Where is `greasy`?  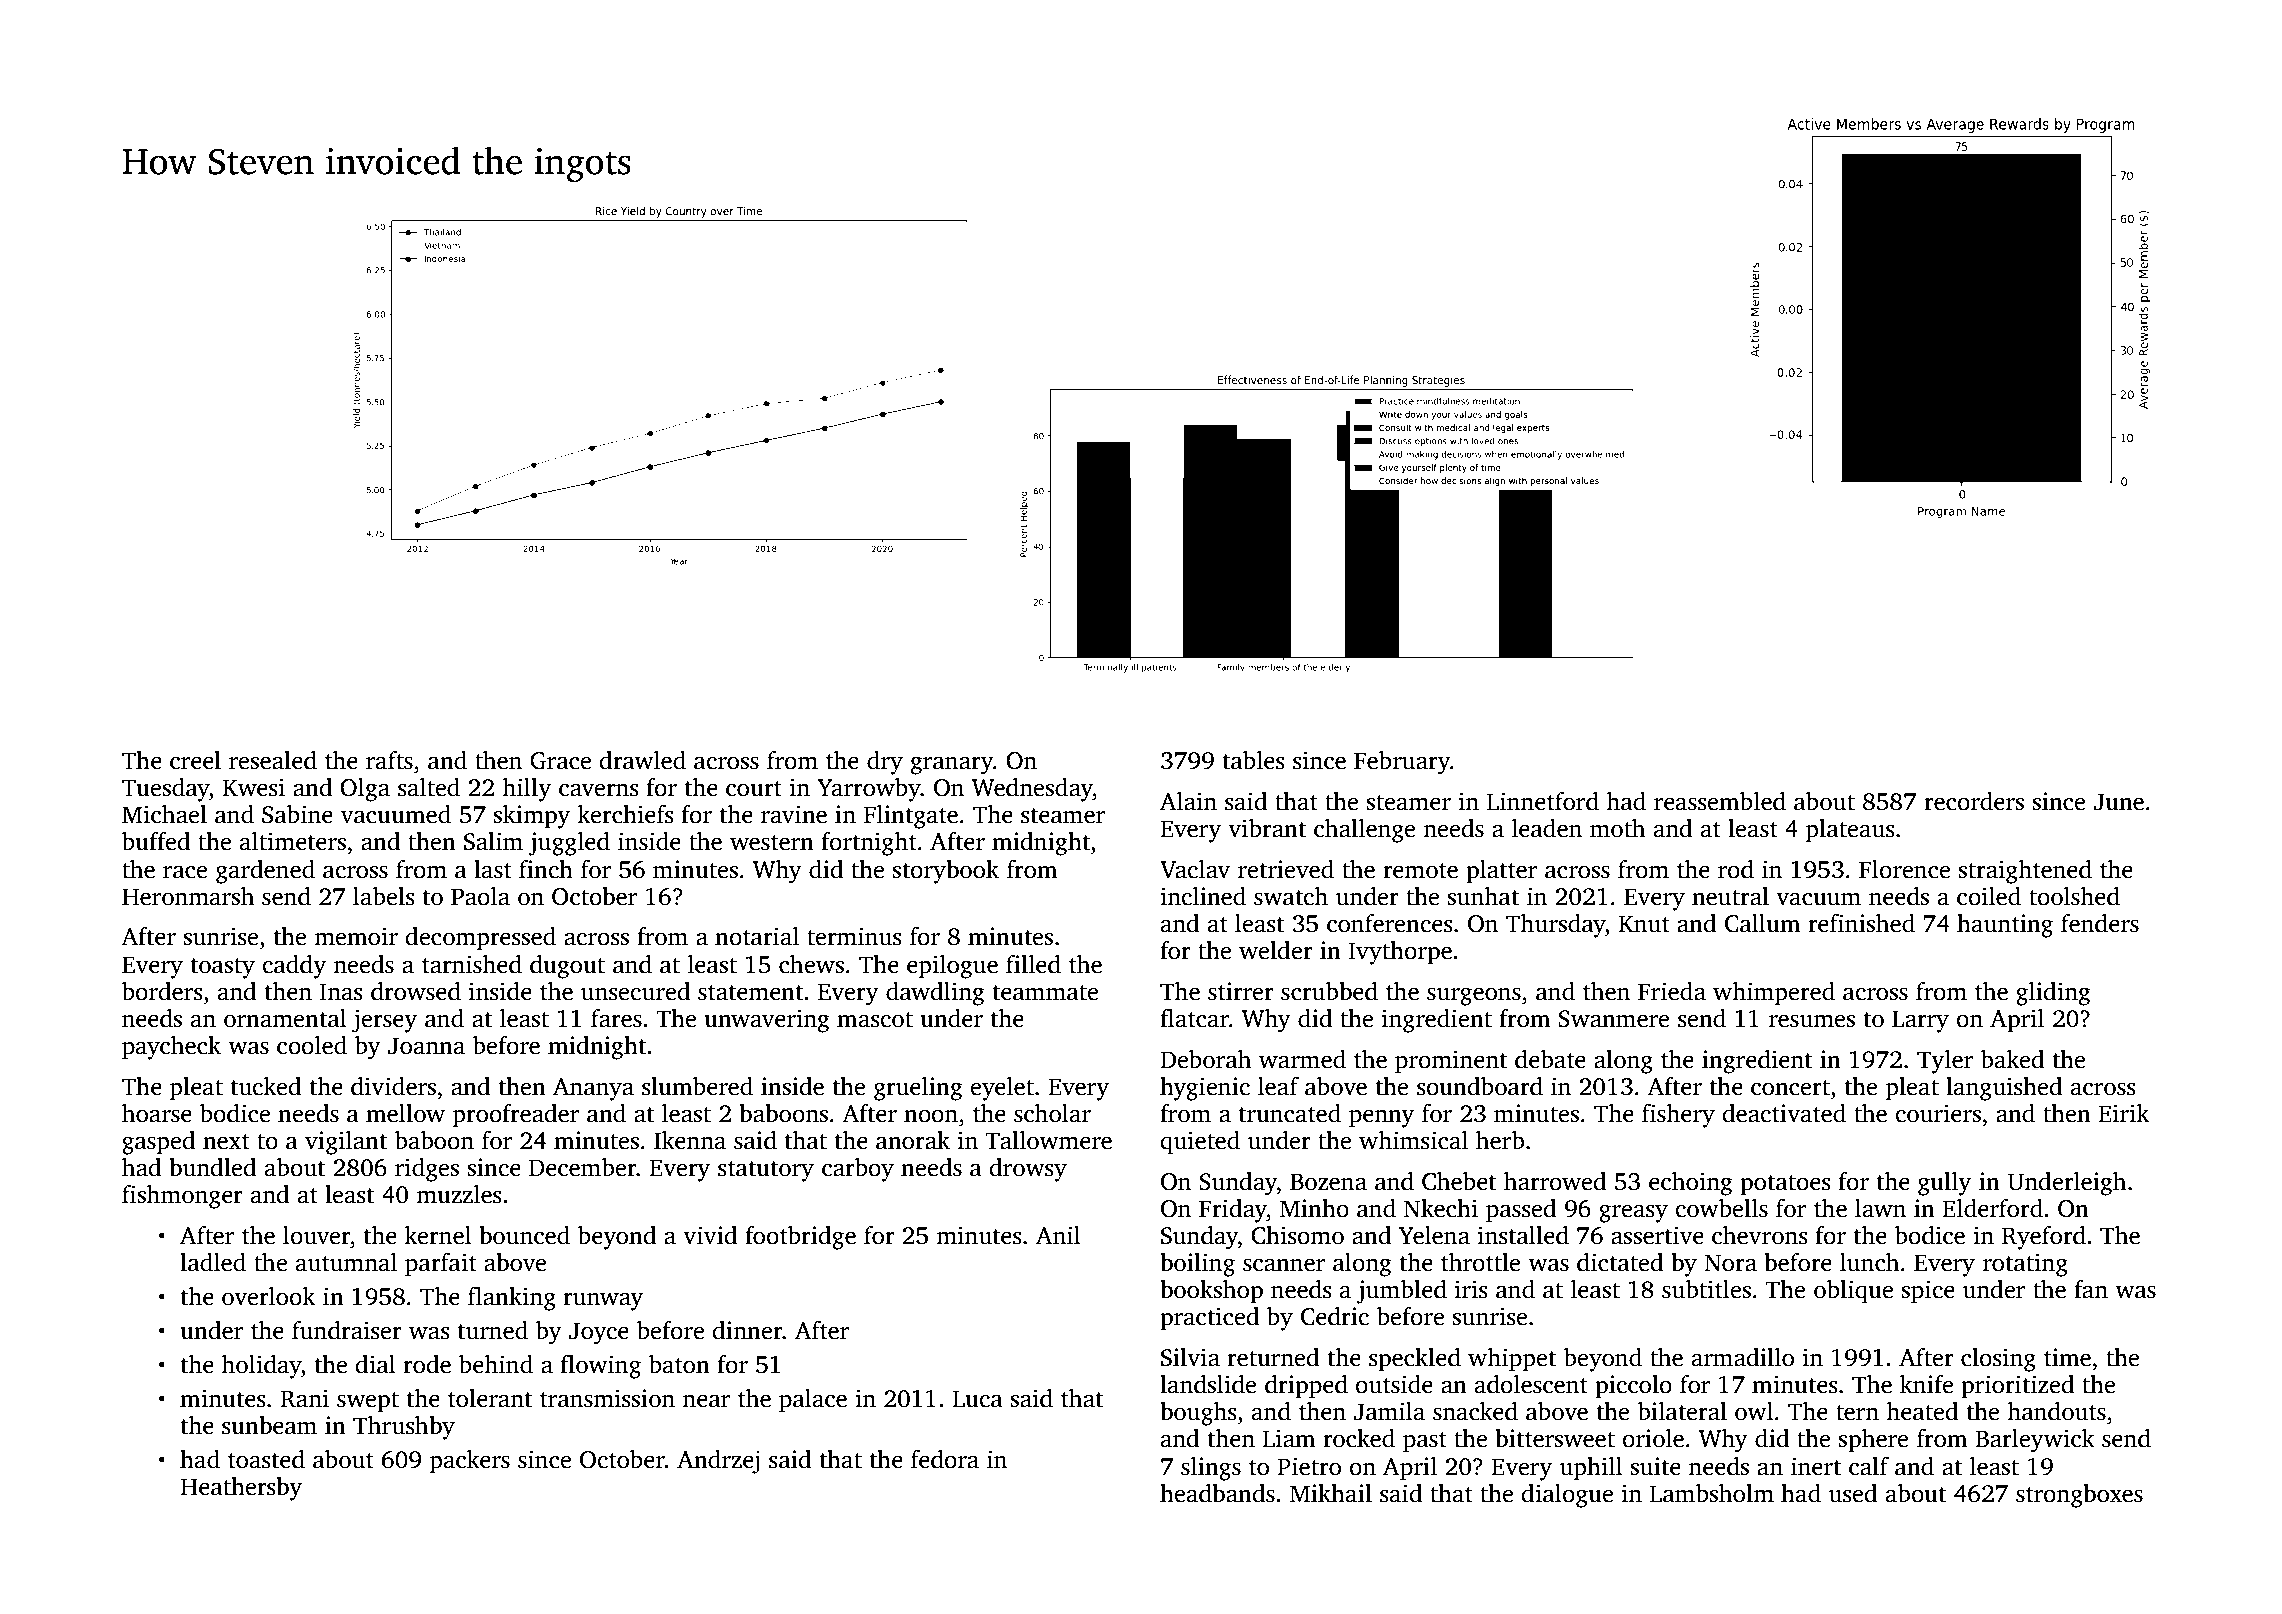 greasy is located at coordinates (1633, 1214).
